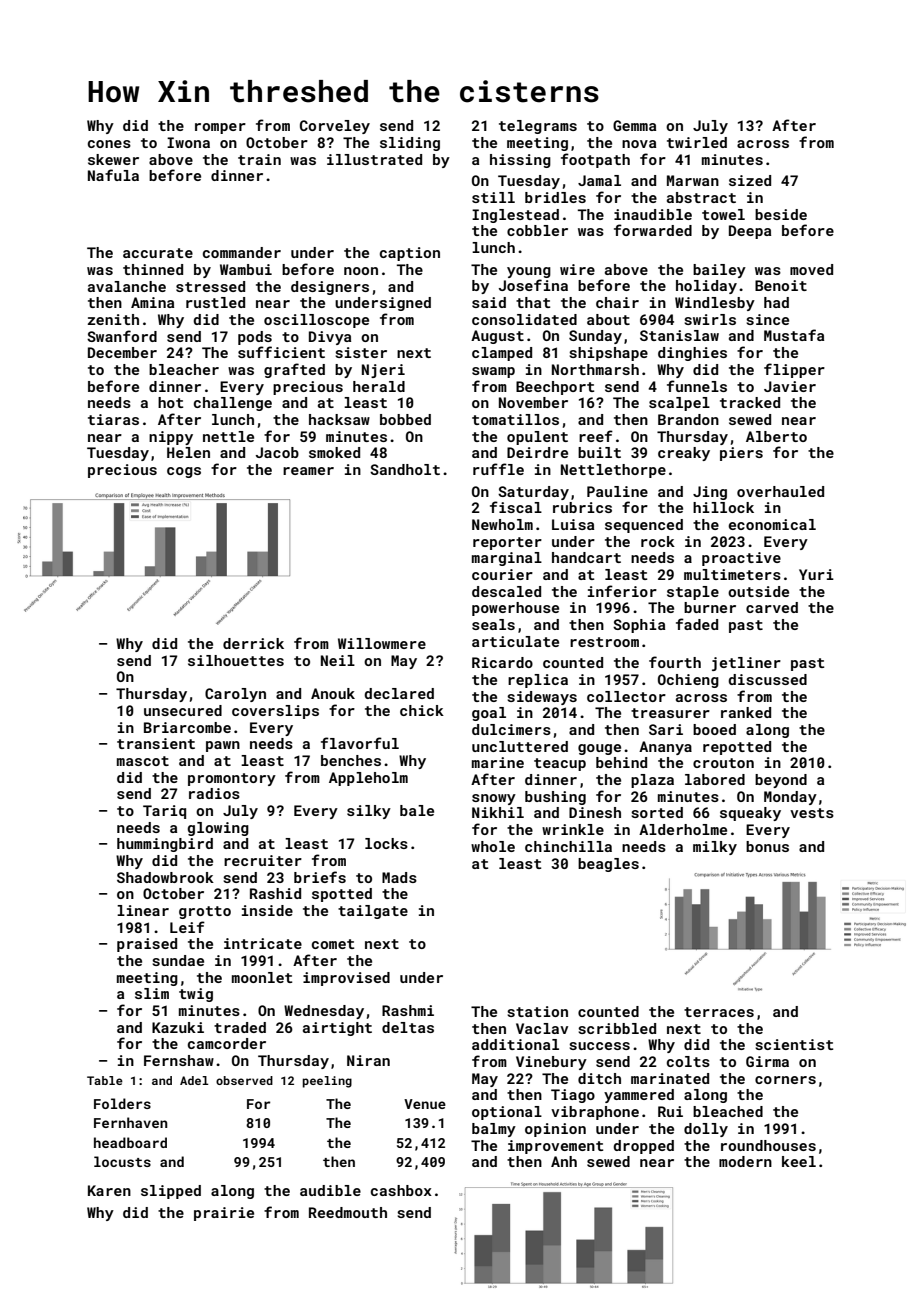 The width and height of the screenshot is (924, 1308). What do you see at coordinates (184, 472) in the screenshot?
I see `cogs` at bounding box center [184, 472].
